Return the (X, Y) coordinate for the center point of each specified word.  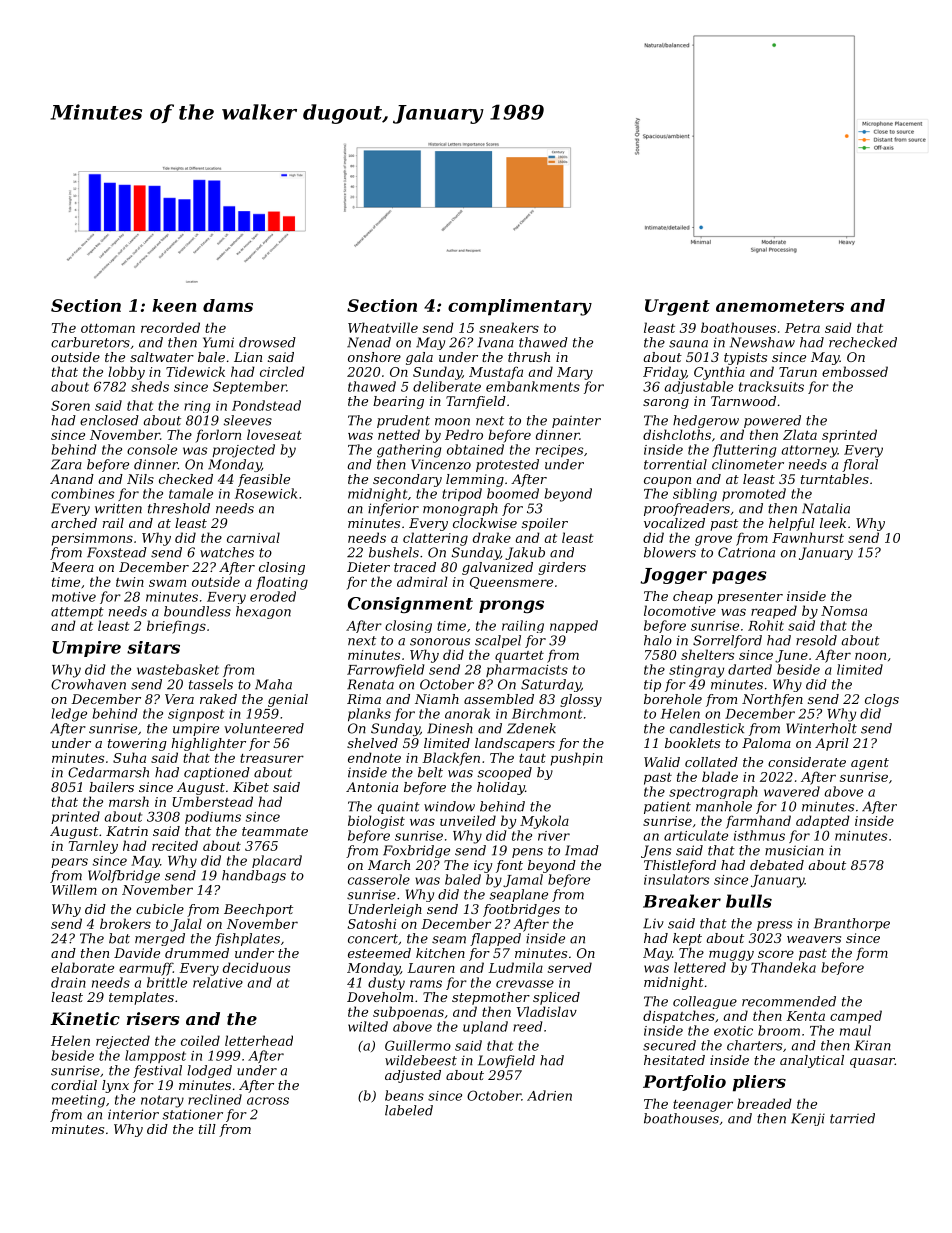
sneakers (509, 327)
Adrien (549, 1095)
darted (750, 669)
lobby (126, 373)
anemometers (780, 306)
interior (133, 1114)
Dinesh (450, 728)
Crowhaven (88, 684)
